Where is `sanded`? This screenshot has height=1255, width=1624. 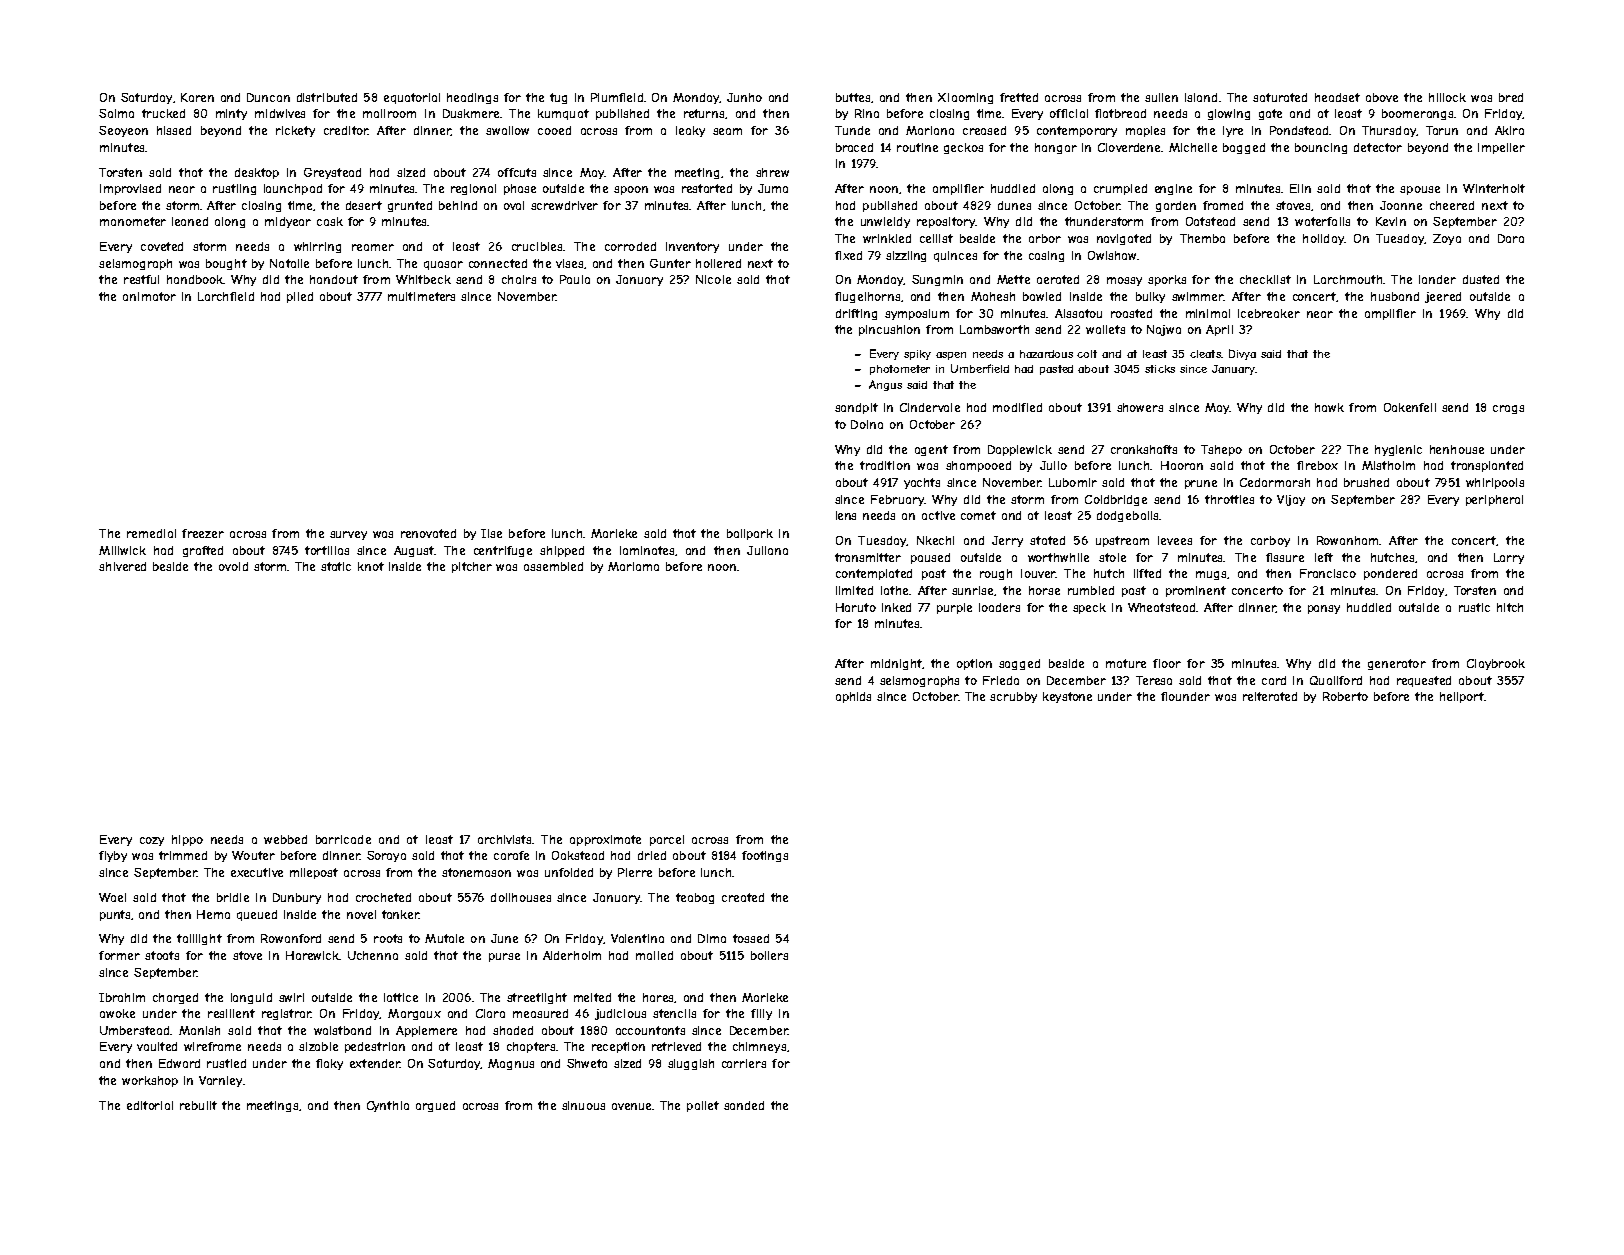 sanded is located at coordinates (744, 1105).
